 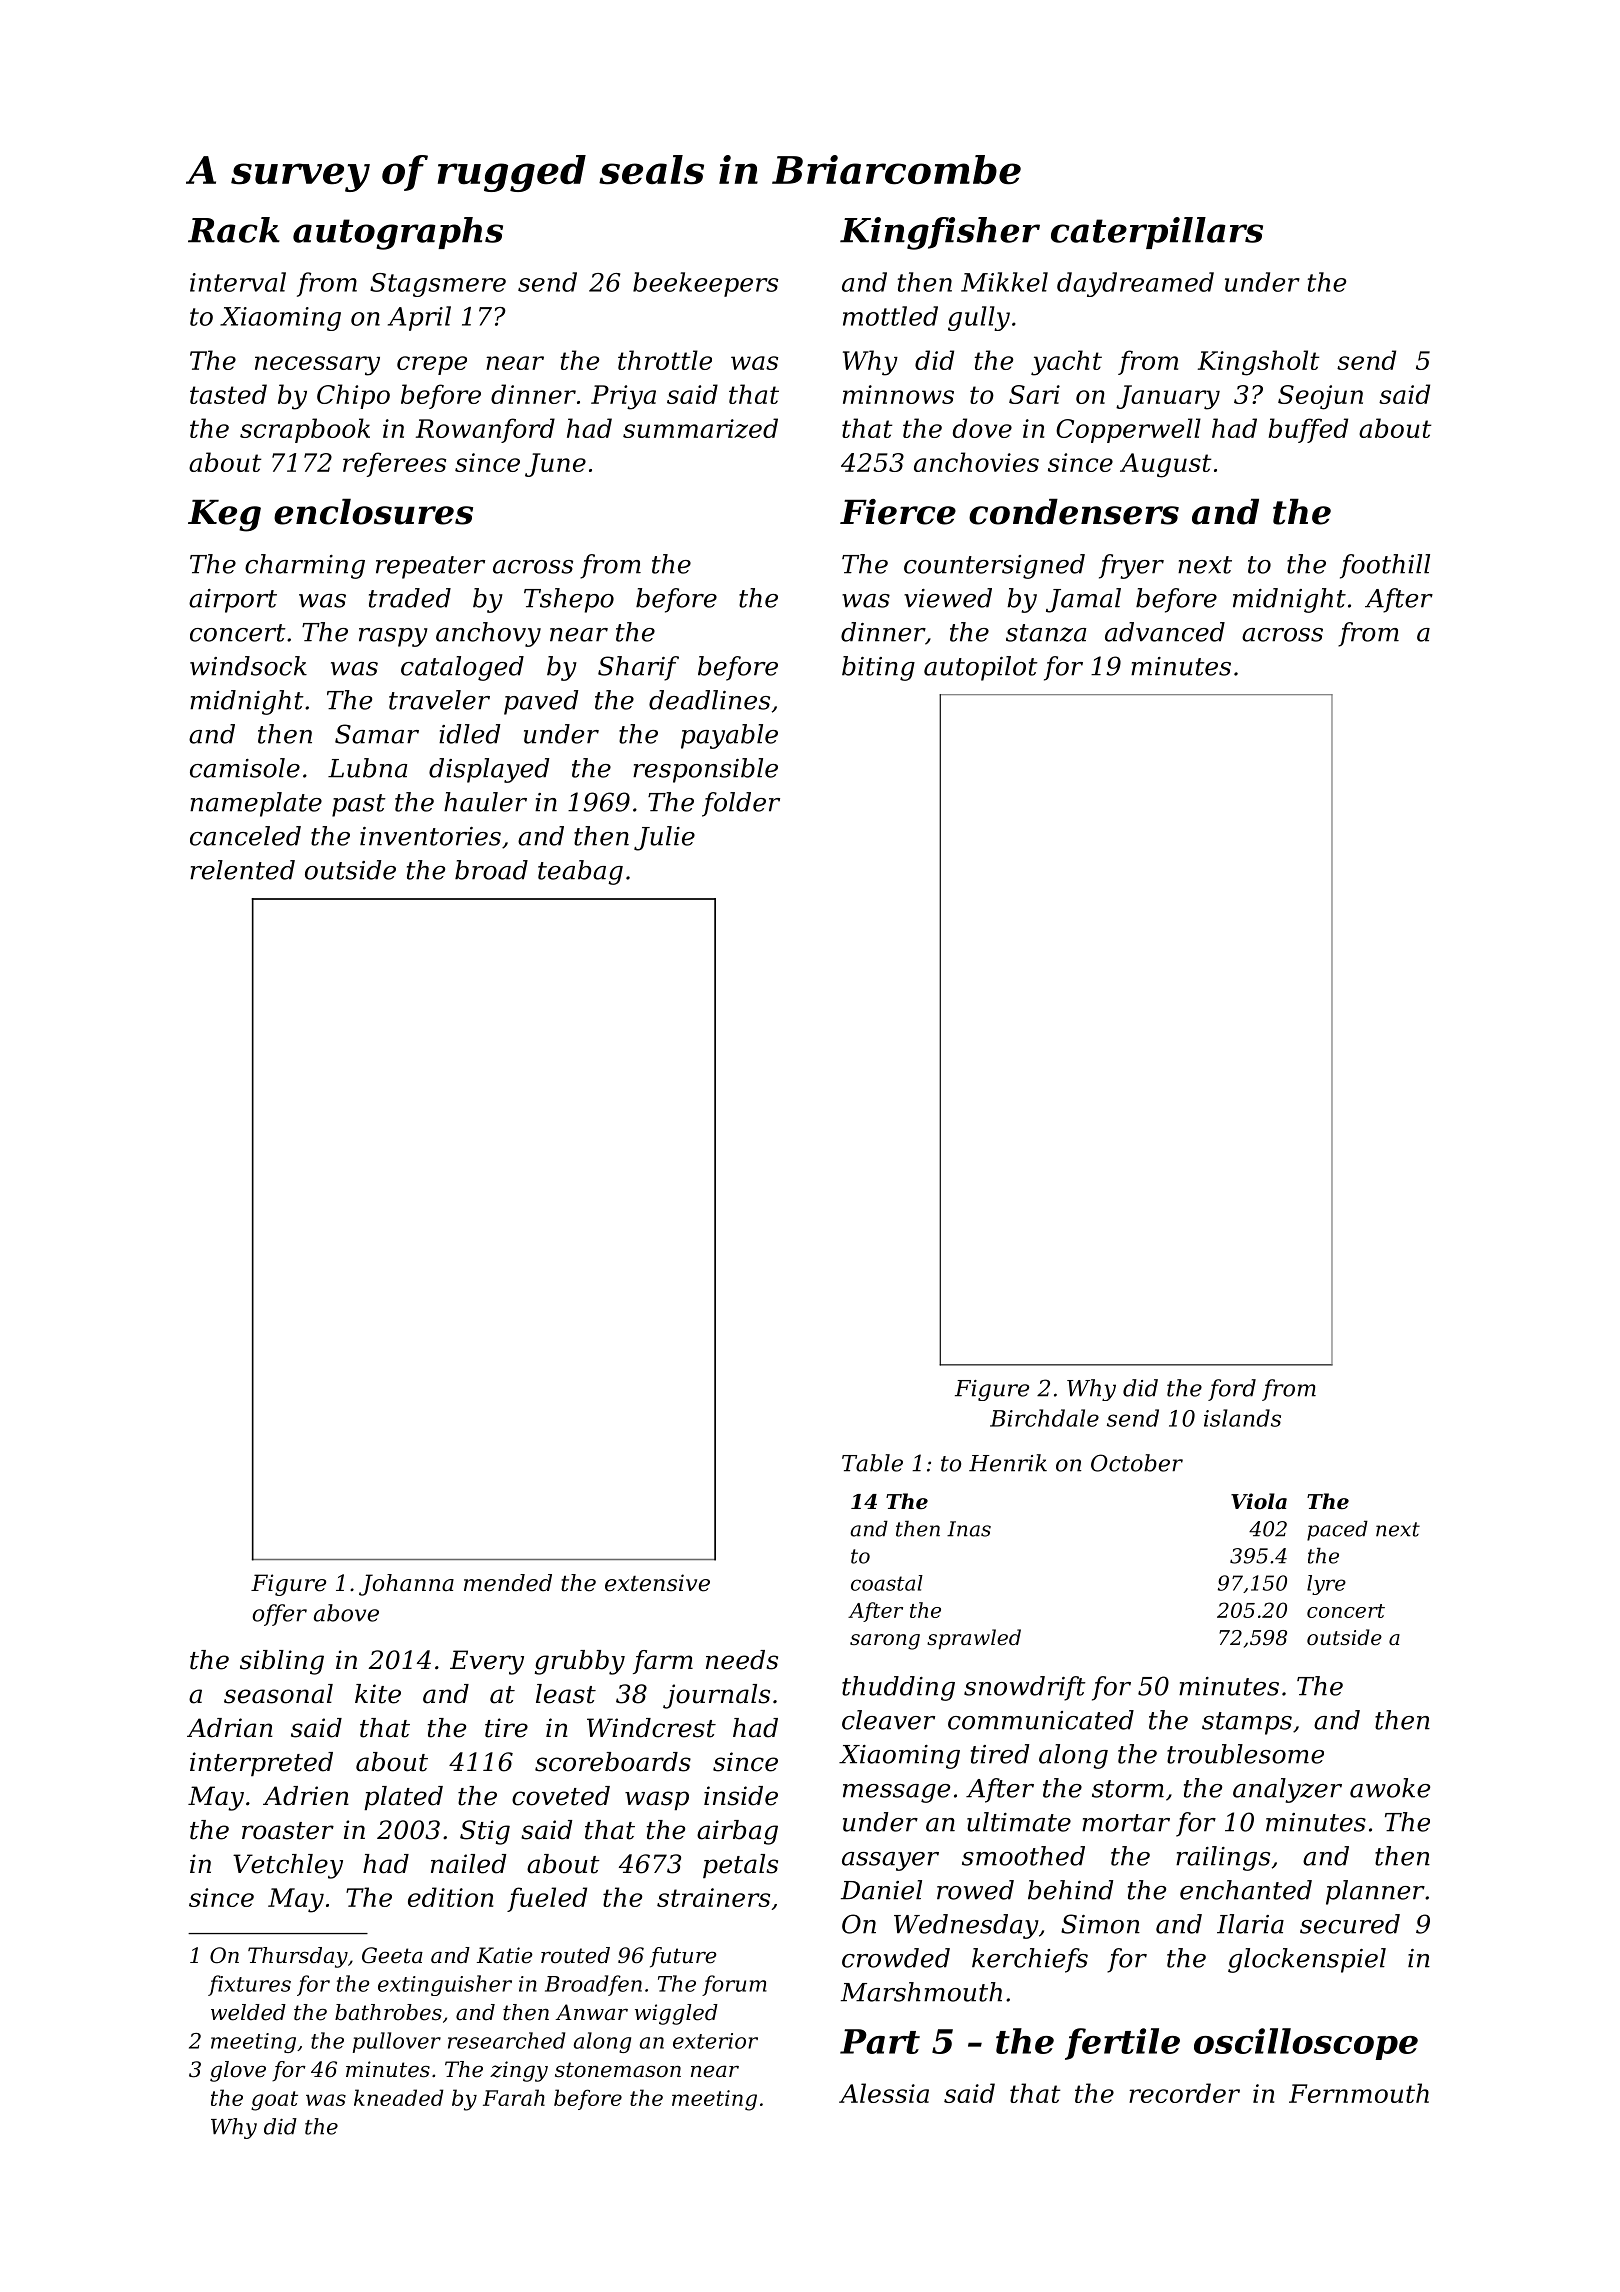 What do you see at coordinates (888, 1720) in the screenshot?
I see `cleaver` at bounding box center [888, 1720].
